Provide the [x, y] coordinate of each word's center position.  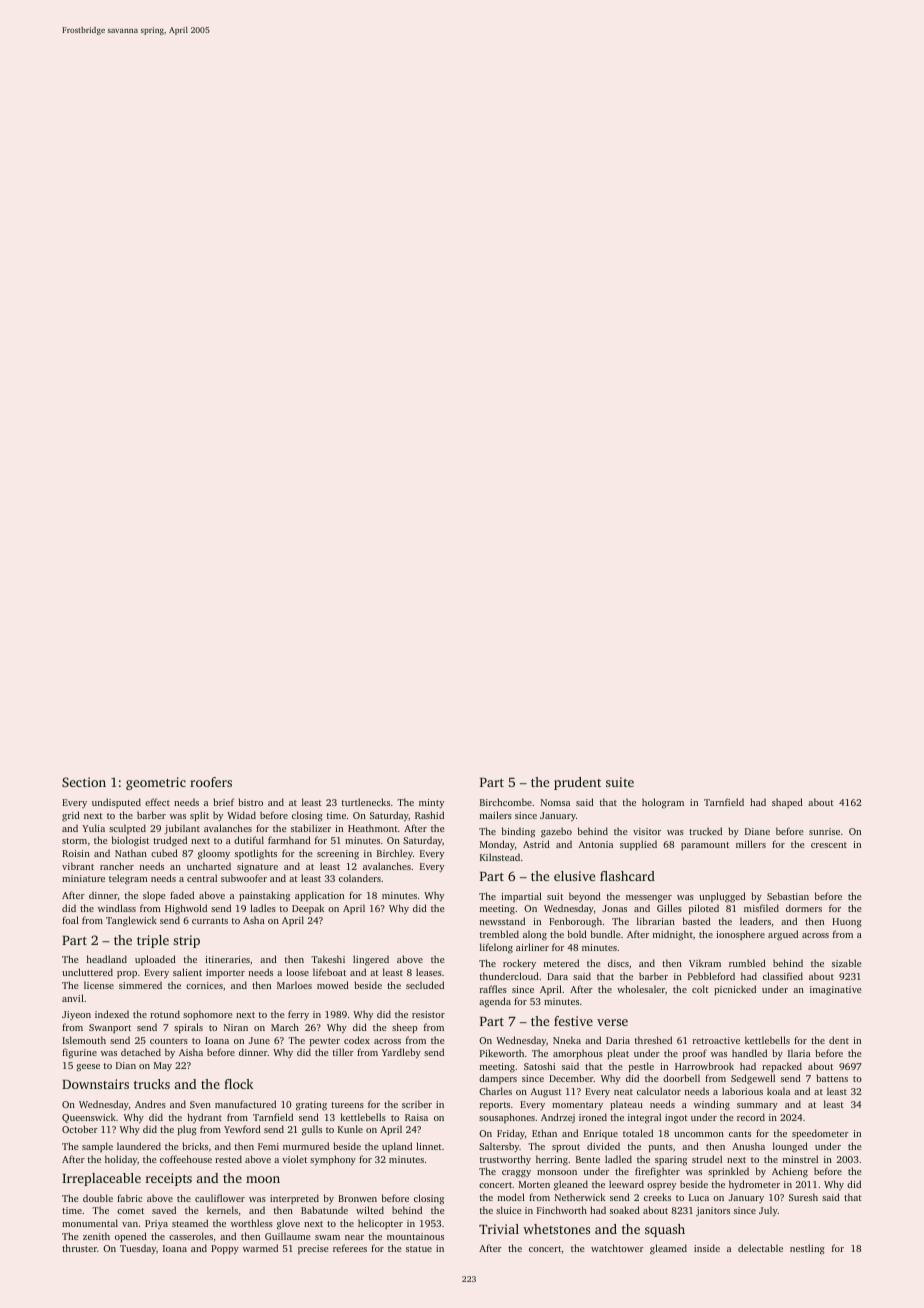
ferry [298, 1015]
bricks [195, 1146]
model [511, 1197]
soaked [625, 1210]
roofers [211, 782]
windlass [117, 908]
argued [783, 935]
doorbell [681, 1078]
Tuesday [138, 1249]
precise [313, 1249]
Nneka [567, 1040]
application [319, 896]
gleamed [668, 1249]
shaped [787, 803]
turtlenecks [366, 802]
